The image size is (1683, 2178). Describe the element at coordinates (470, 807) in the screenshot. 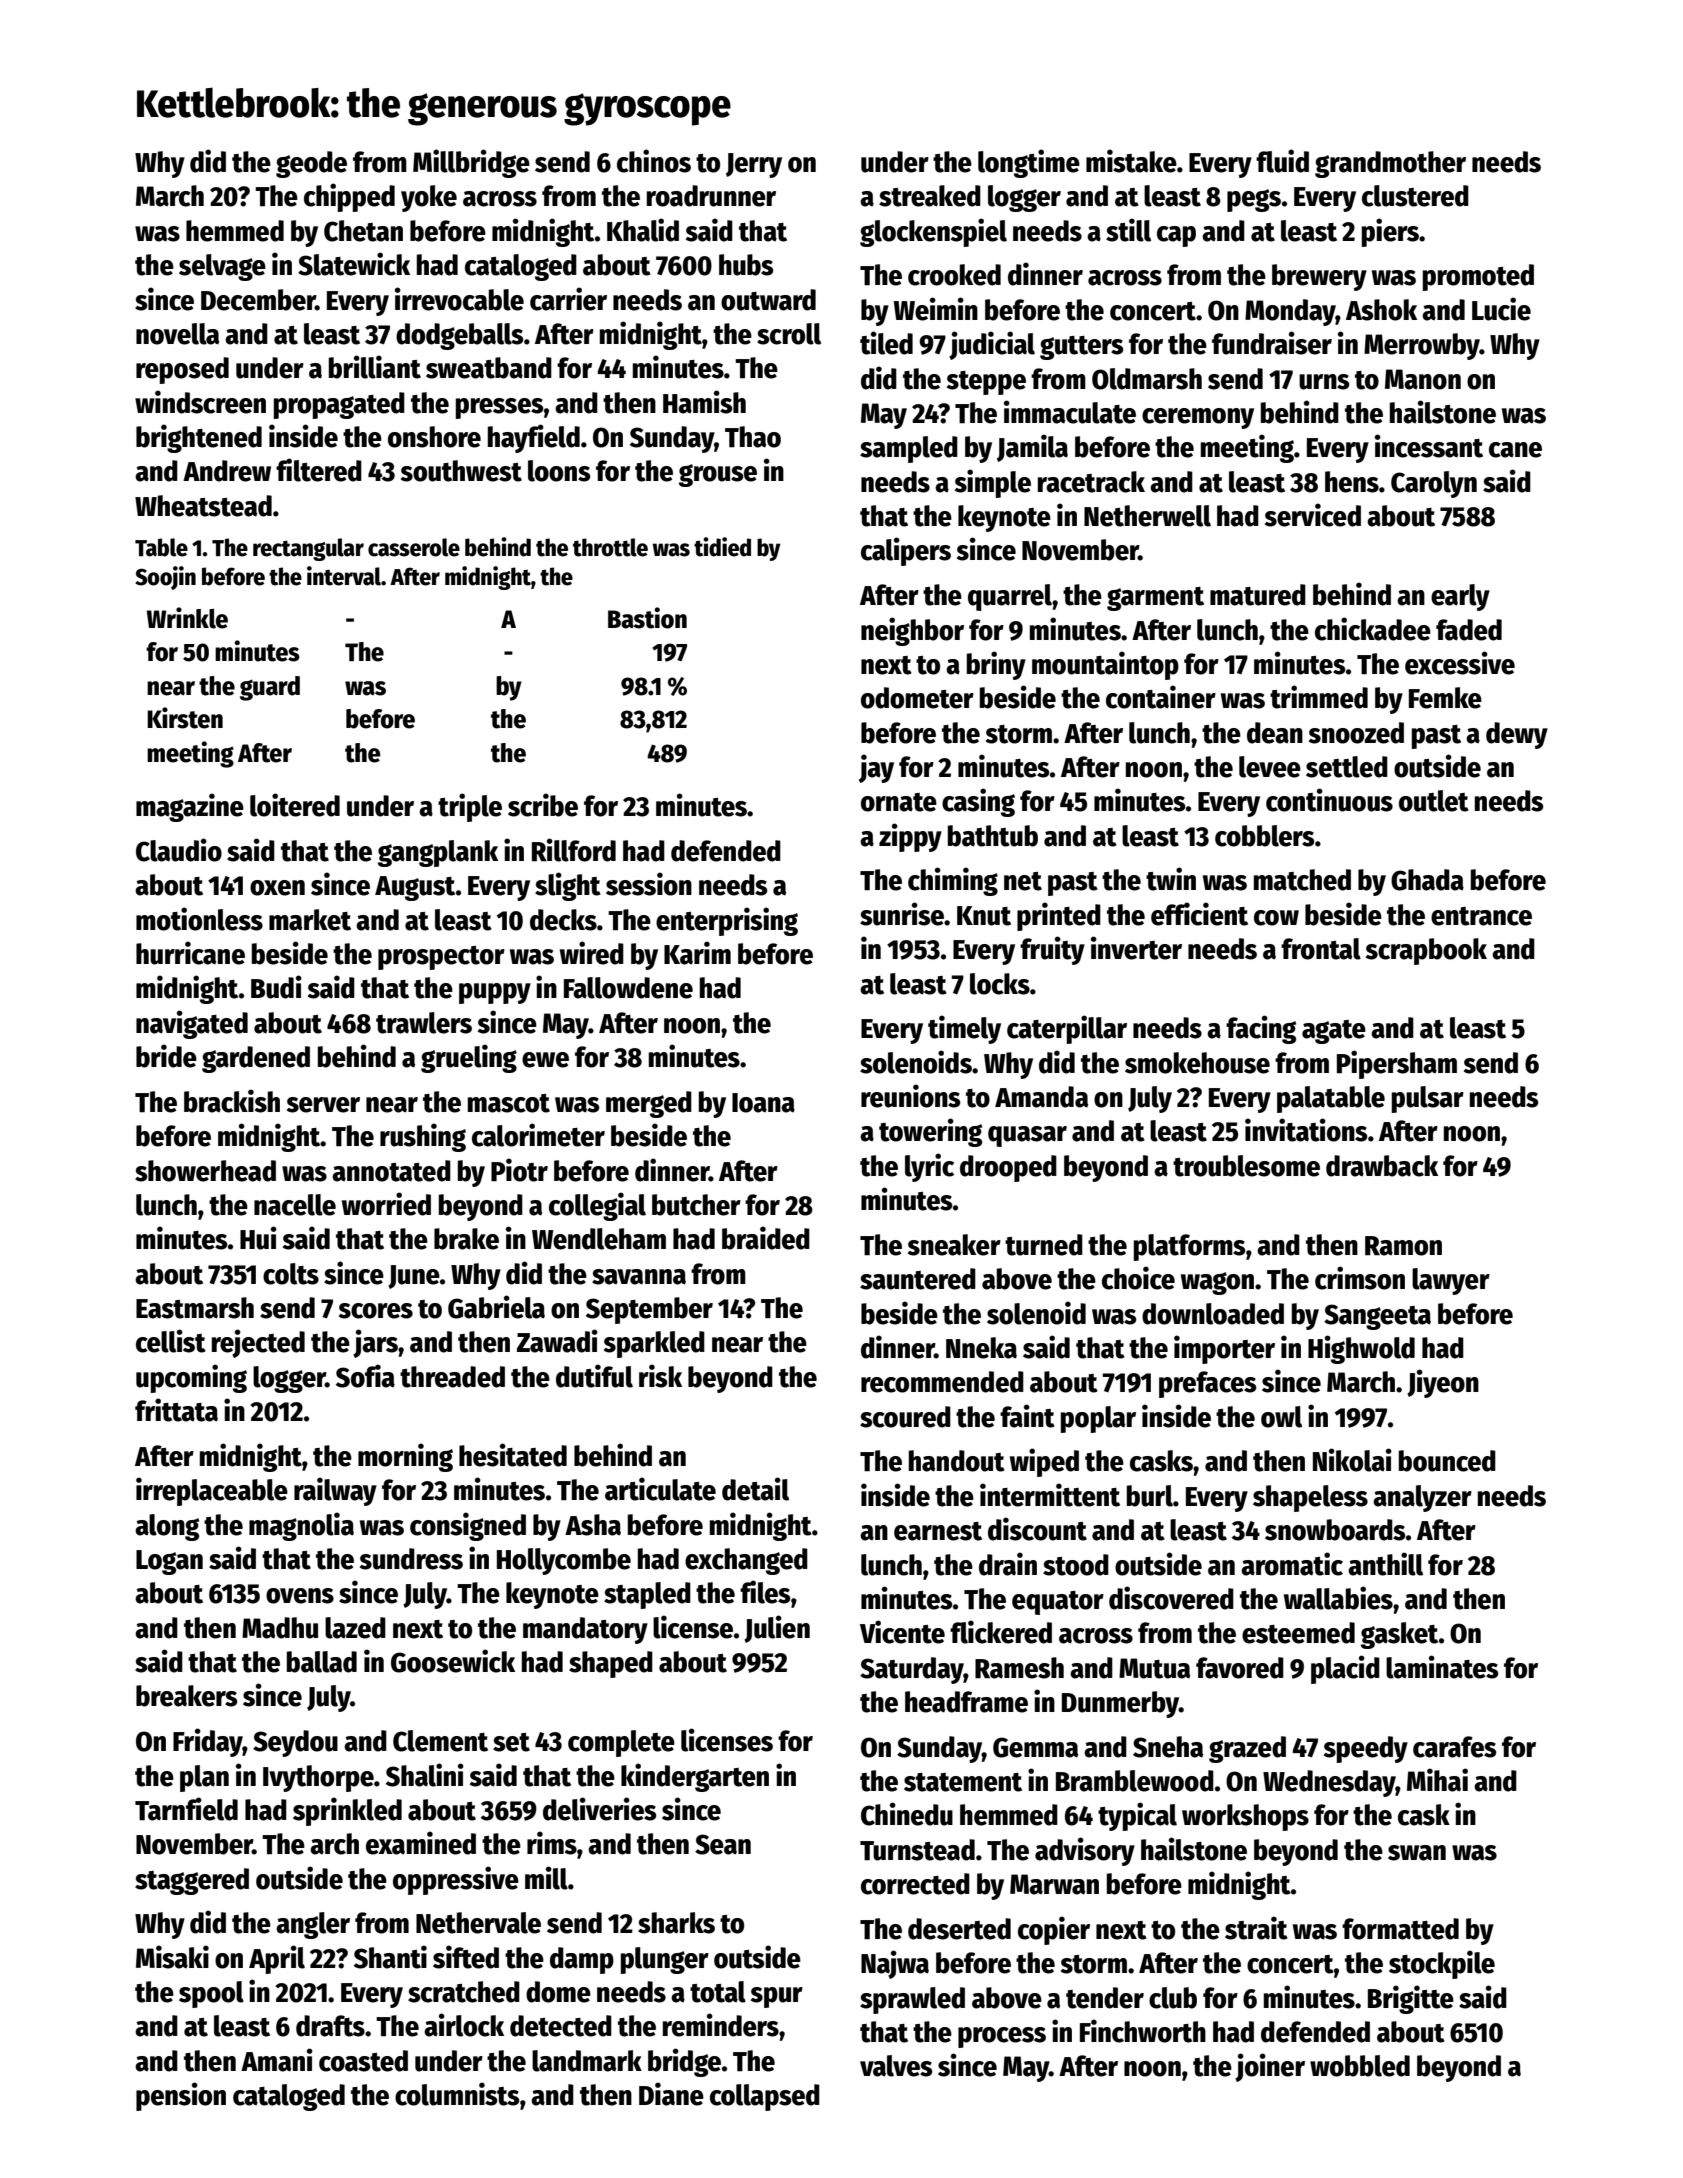

I see `triple` at that location.
